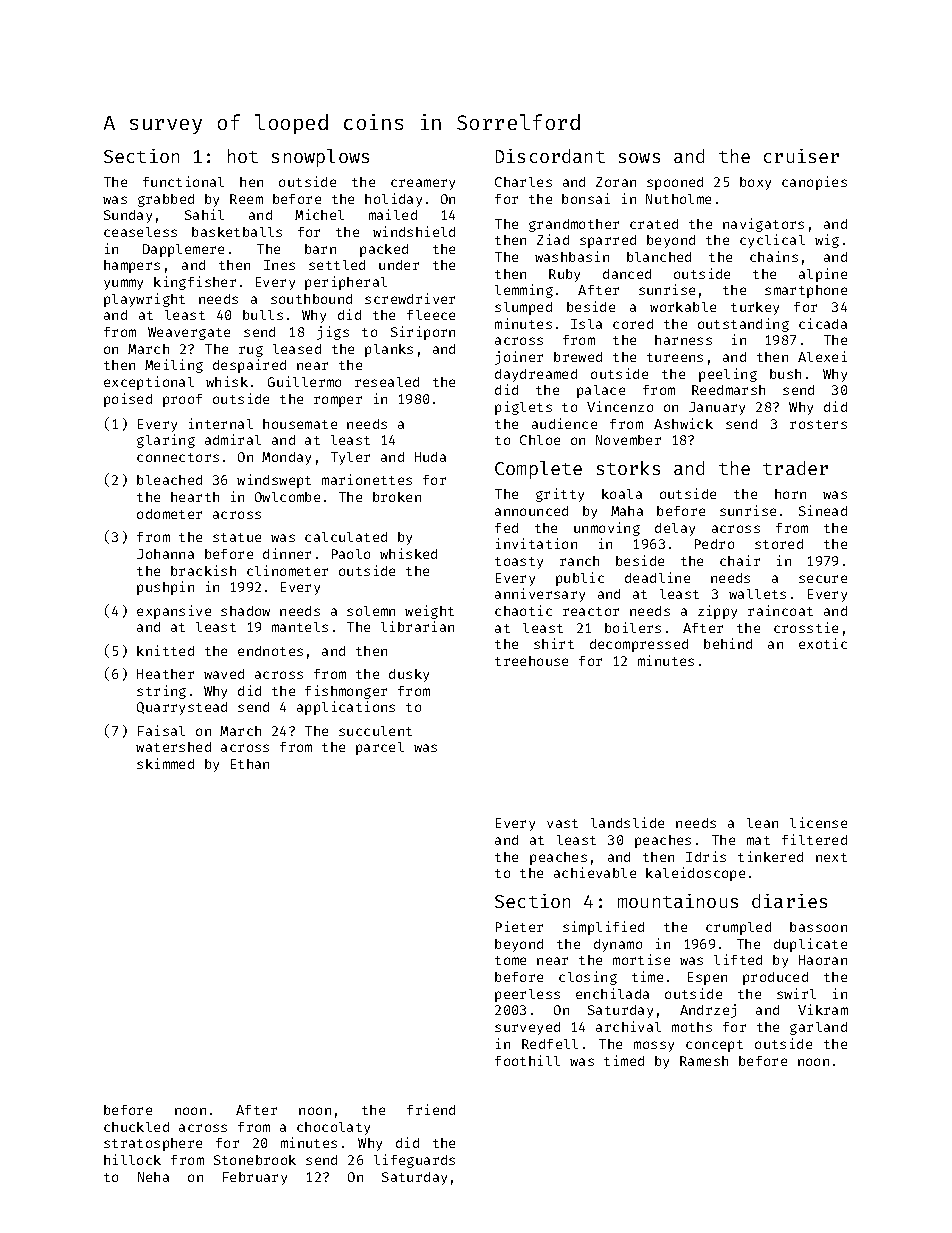 The image size is (952, 1233). Describe the element at coordinates (550, 156) in the screenshot. I see `Discordant` at that location.
